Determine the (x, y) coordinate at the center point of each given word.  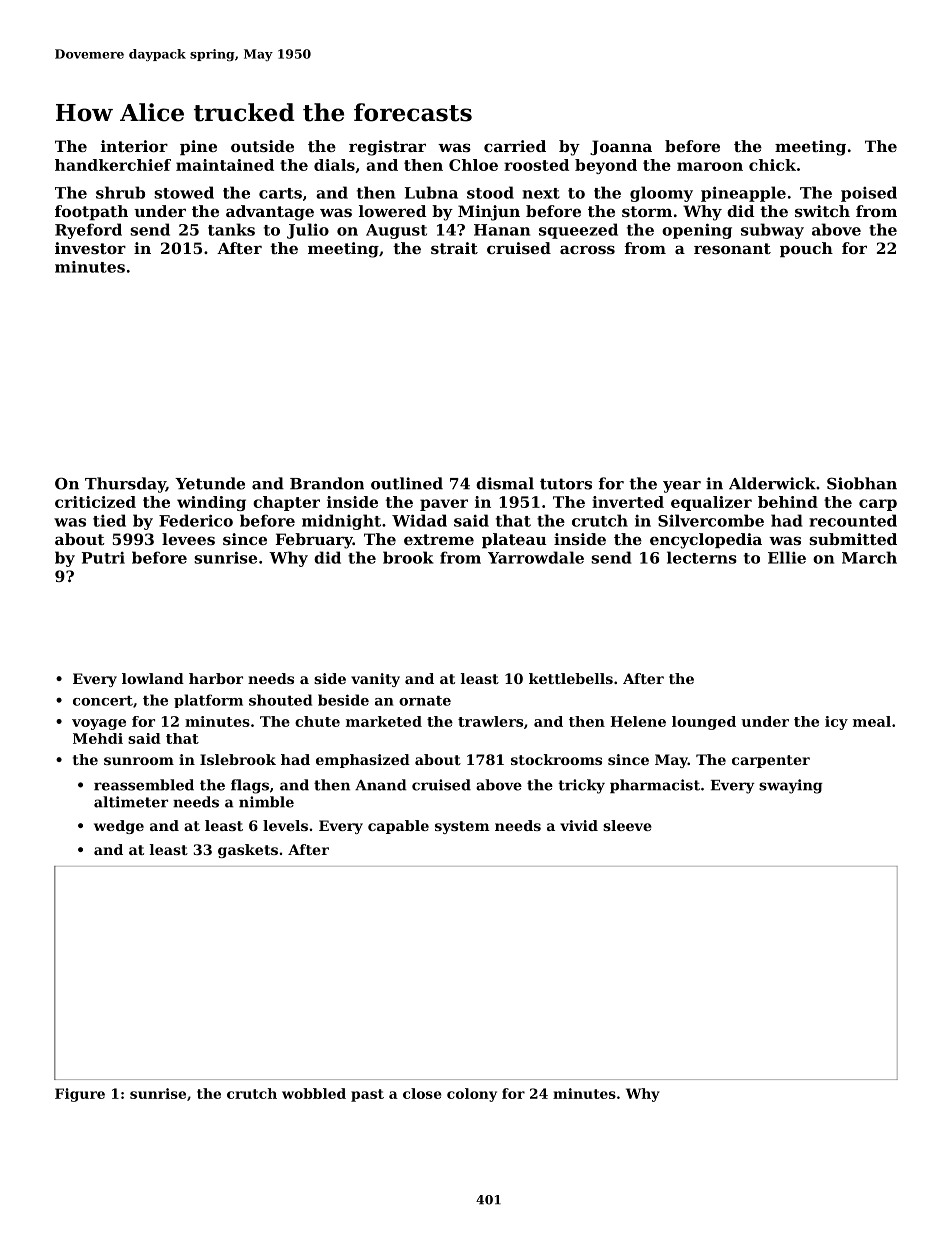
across (587, 249)
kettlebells (571, 678)
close (422, 1093)
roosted (536, 165)
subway (772, 231)
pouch (806, 249)
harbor (216, 678)
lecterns (702, 557)
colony (472, 1095)
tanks (231, 229)
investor (90, 248)
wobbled (314, 1093)
